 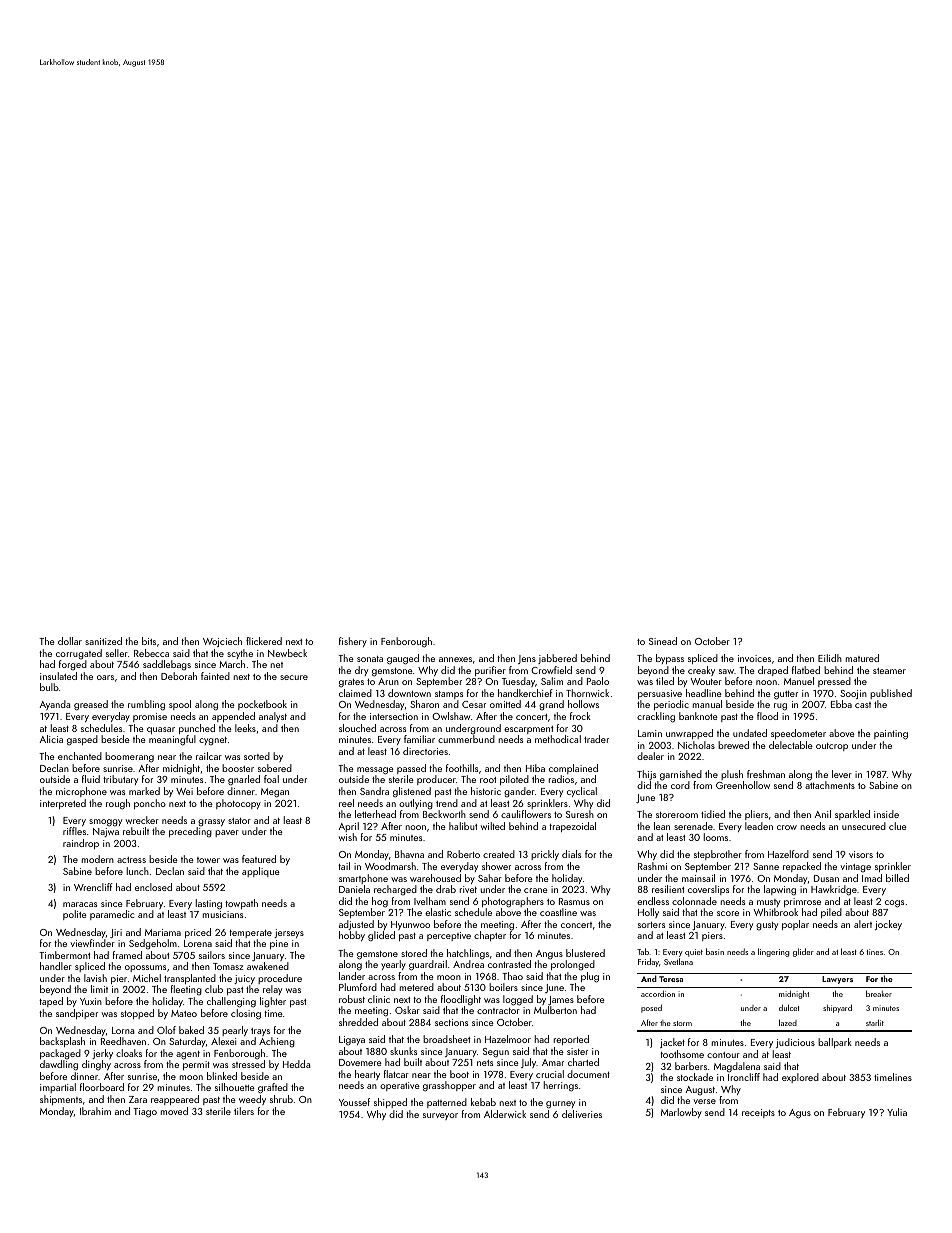 What do you see at coordinates (842, 774) in the screenshot?
I see `lever` at bounding box center [842, 774].
